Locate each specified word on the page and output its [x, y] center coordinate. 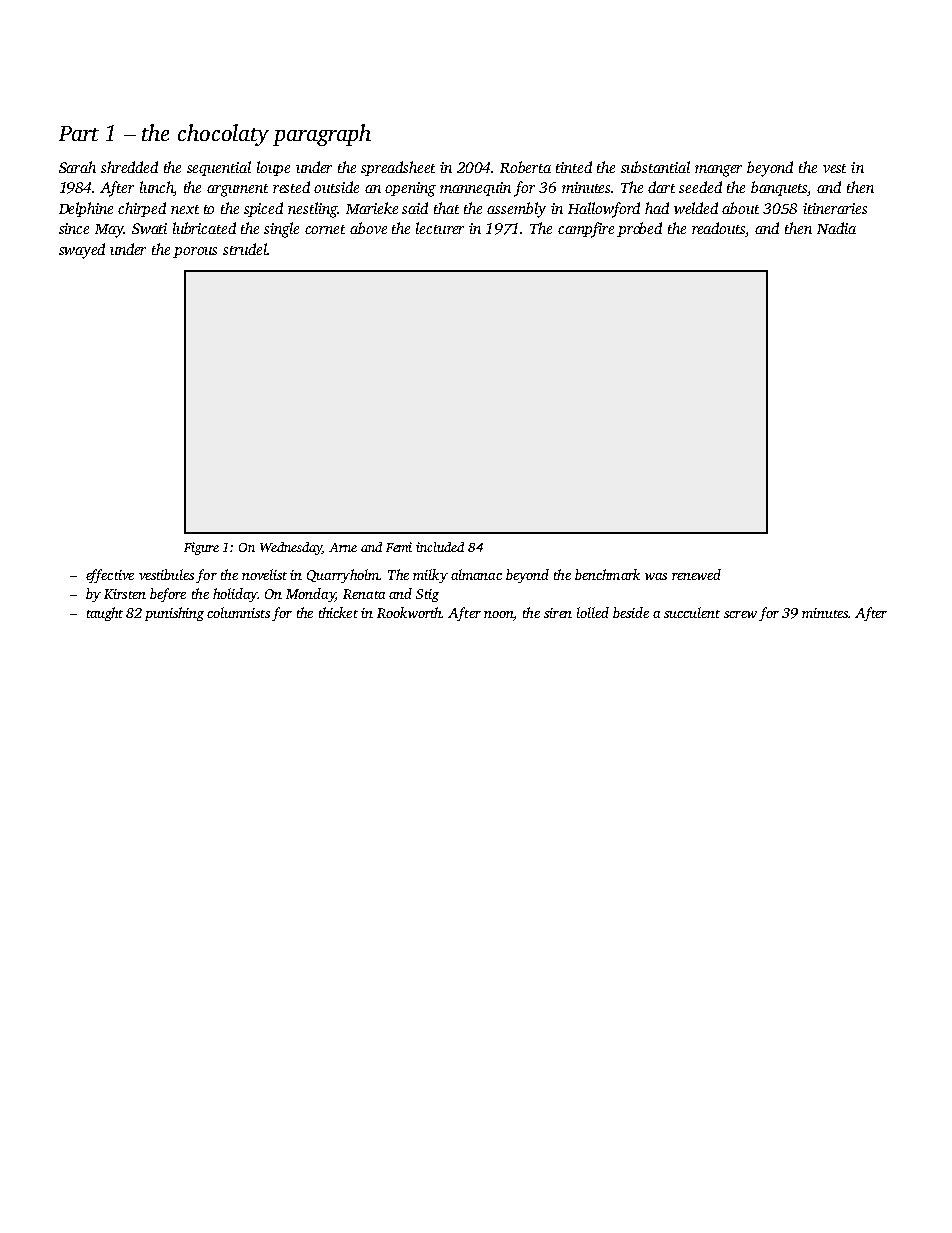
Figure [201, 548]
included [440, 547]
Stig [427, 595]
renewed [696, 574]
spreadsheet [398, 168]
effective [110, 576]
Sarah [77, 167]
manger [718, 171]
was [656, 576]
